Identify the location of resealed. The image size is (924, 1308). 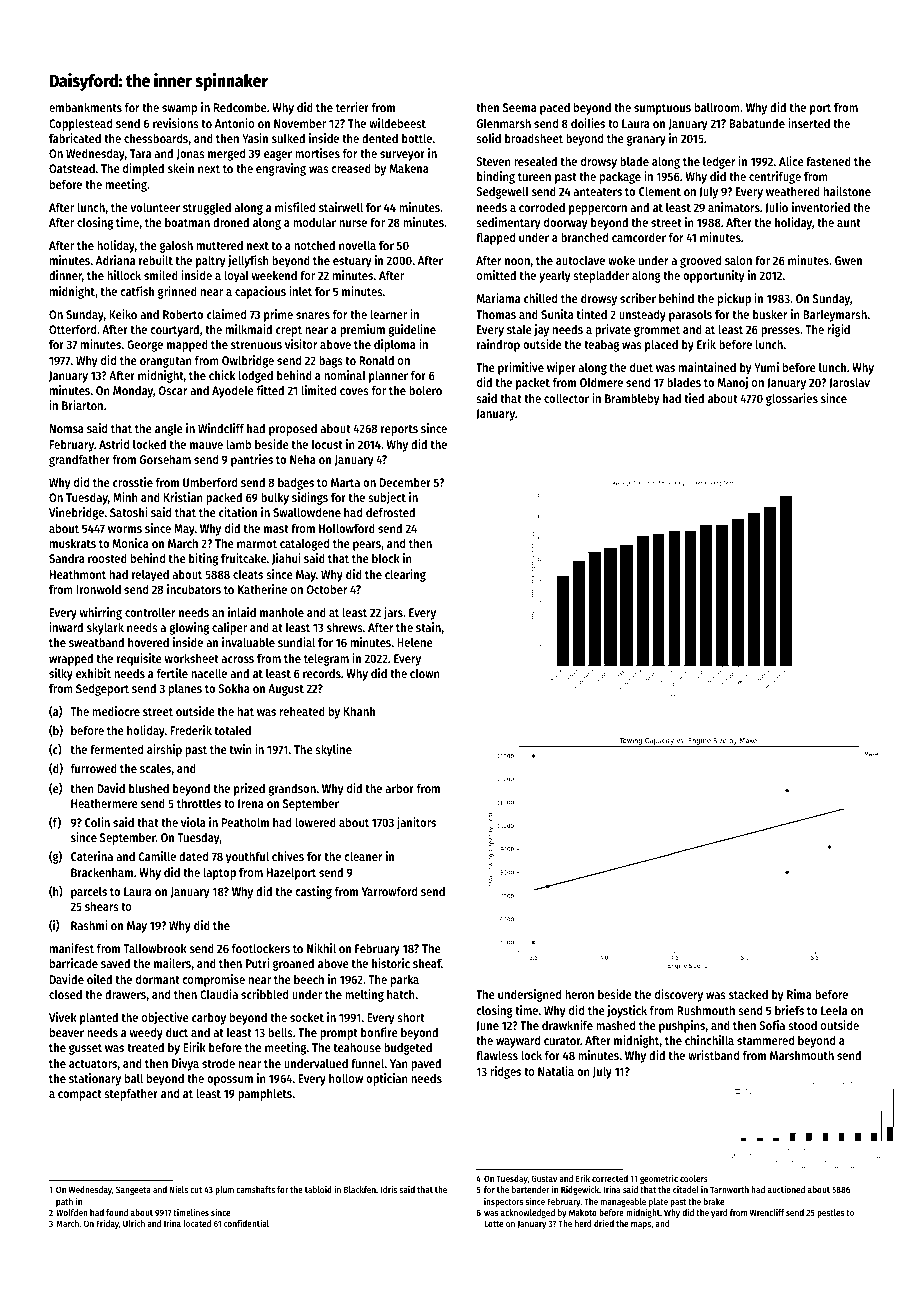
(535, 161).
